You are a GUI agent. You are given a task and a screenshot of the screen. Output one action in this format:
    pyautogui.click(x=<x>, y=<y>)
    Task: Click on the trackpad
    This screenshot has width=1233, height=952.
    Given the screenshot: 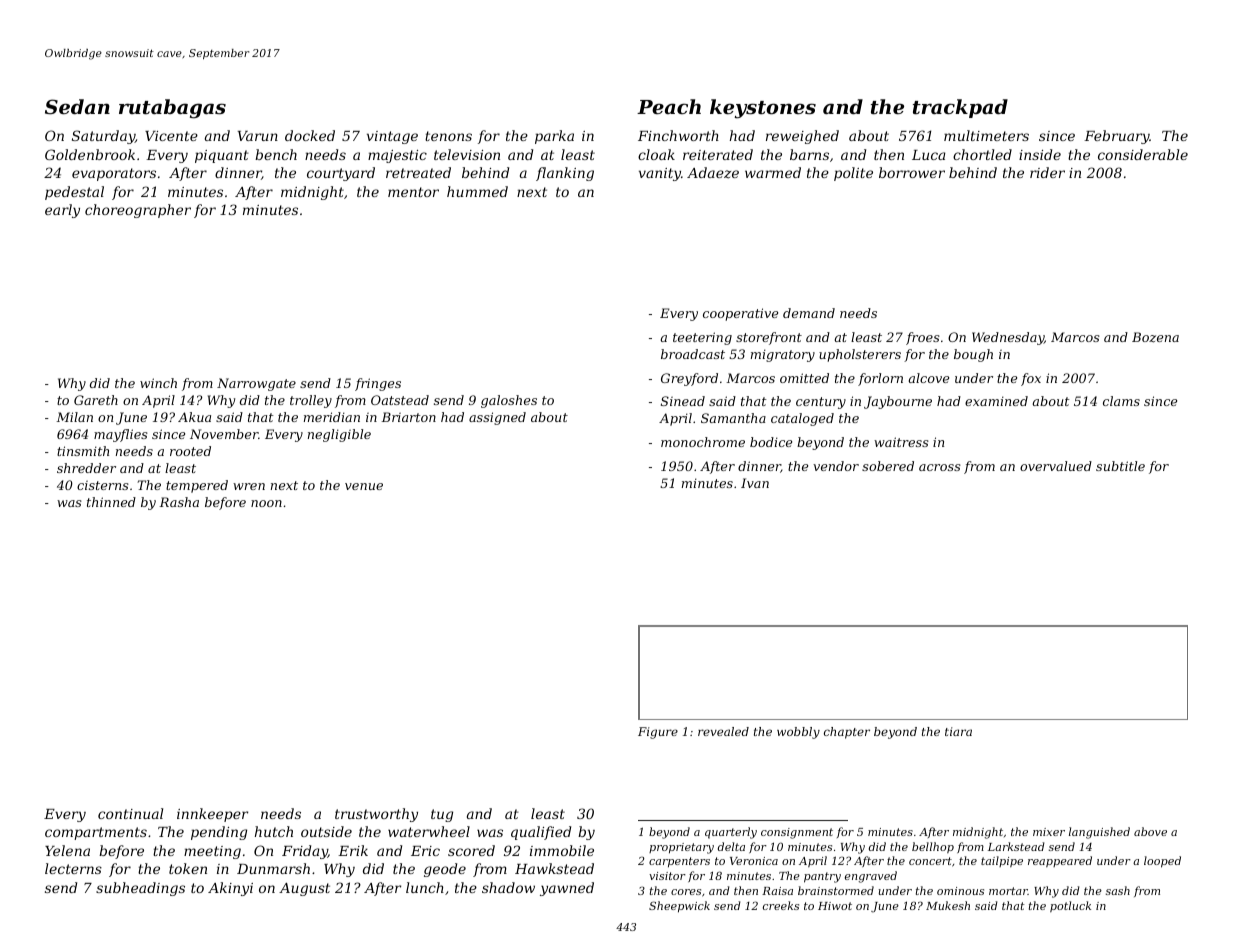 What is the action you would take?
    pyautogui.click(x=960, y=108)
